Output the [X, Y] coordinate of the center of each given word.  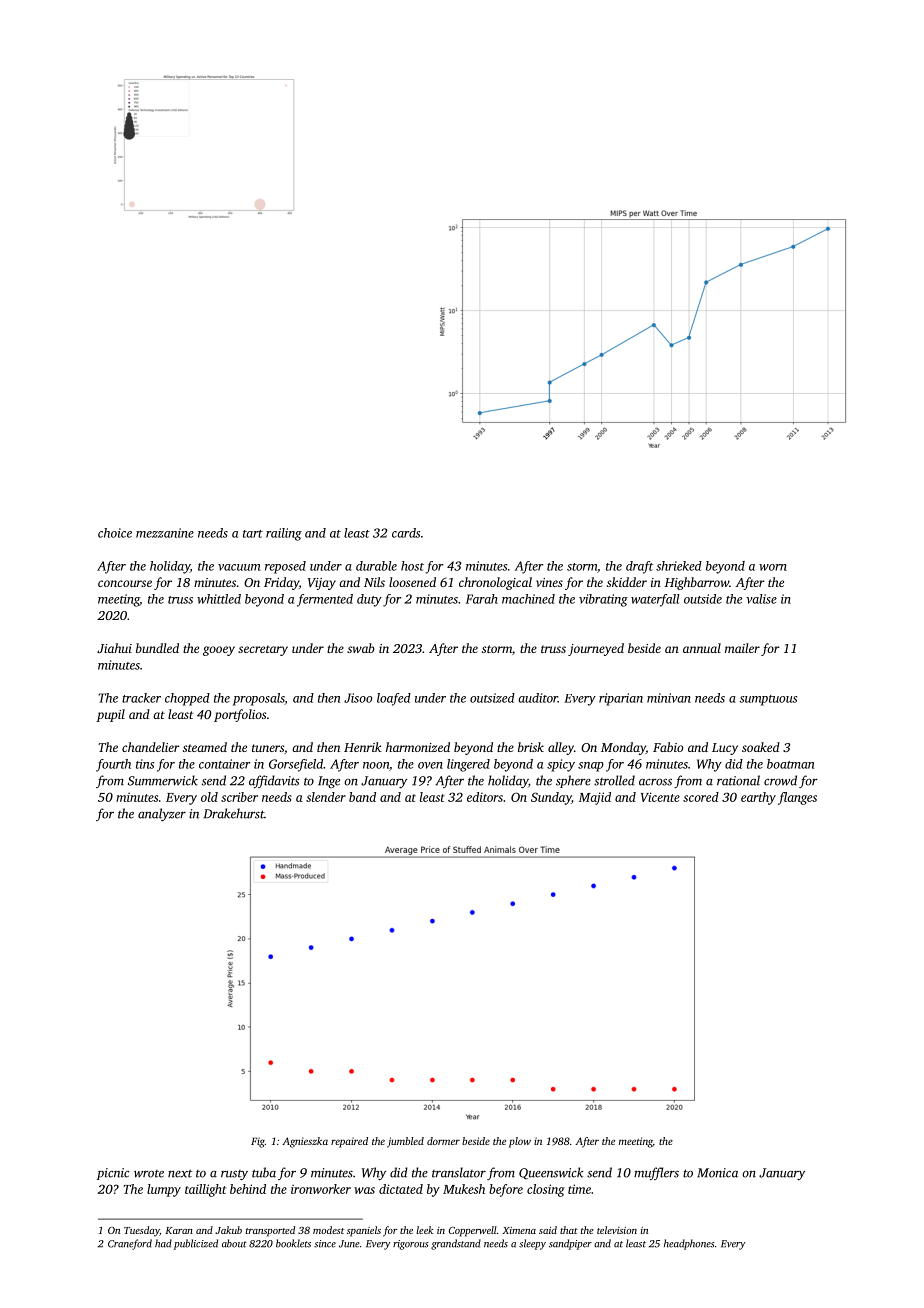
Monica [717, 1173]
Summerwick [163, 780]
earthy [758, 798]
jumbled [405, 1142]
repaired [349, 1142]
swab [360, 648]
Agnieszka [305, 1142]
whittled [219, 599]
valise [761, 599]
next [180, 1173]
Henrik [363, 747]
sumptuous [768, 700]
